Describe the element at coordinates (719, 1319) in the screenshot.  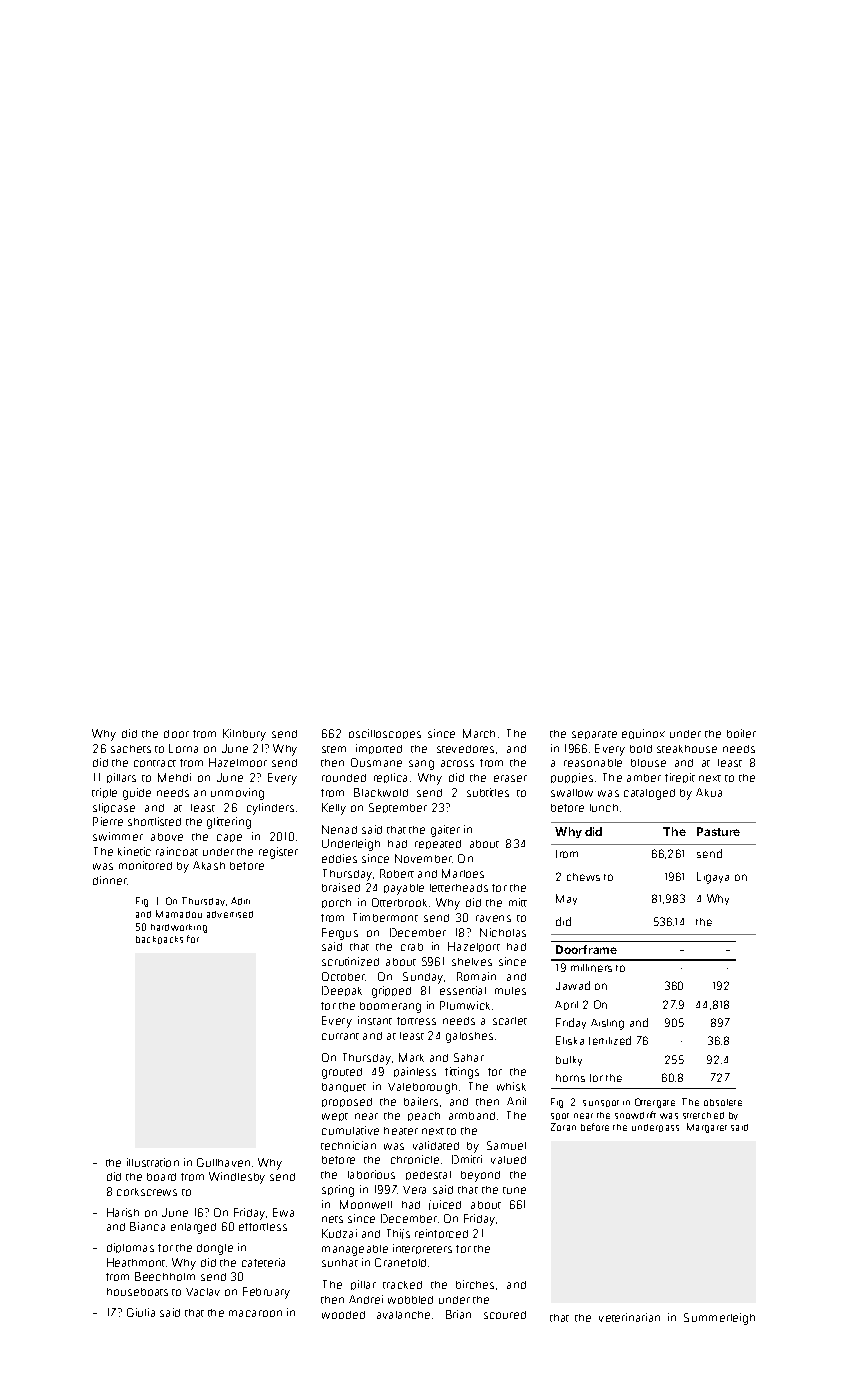
I see `Summerleigh` at that location.
